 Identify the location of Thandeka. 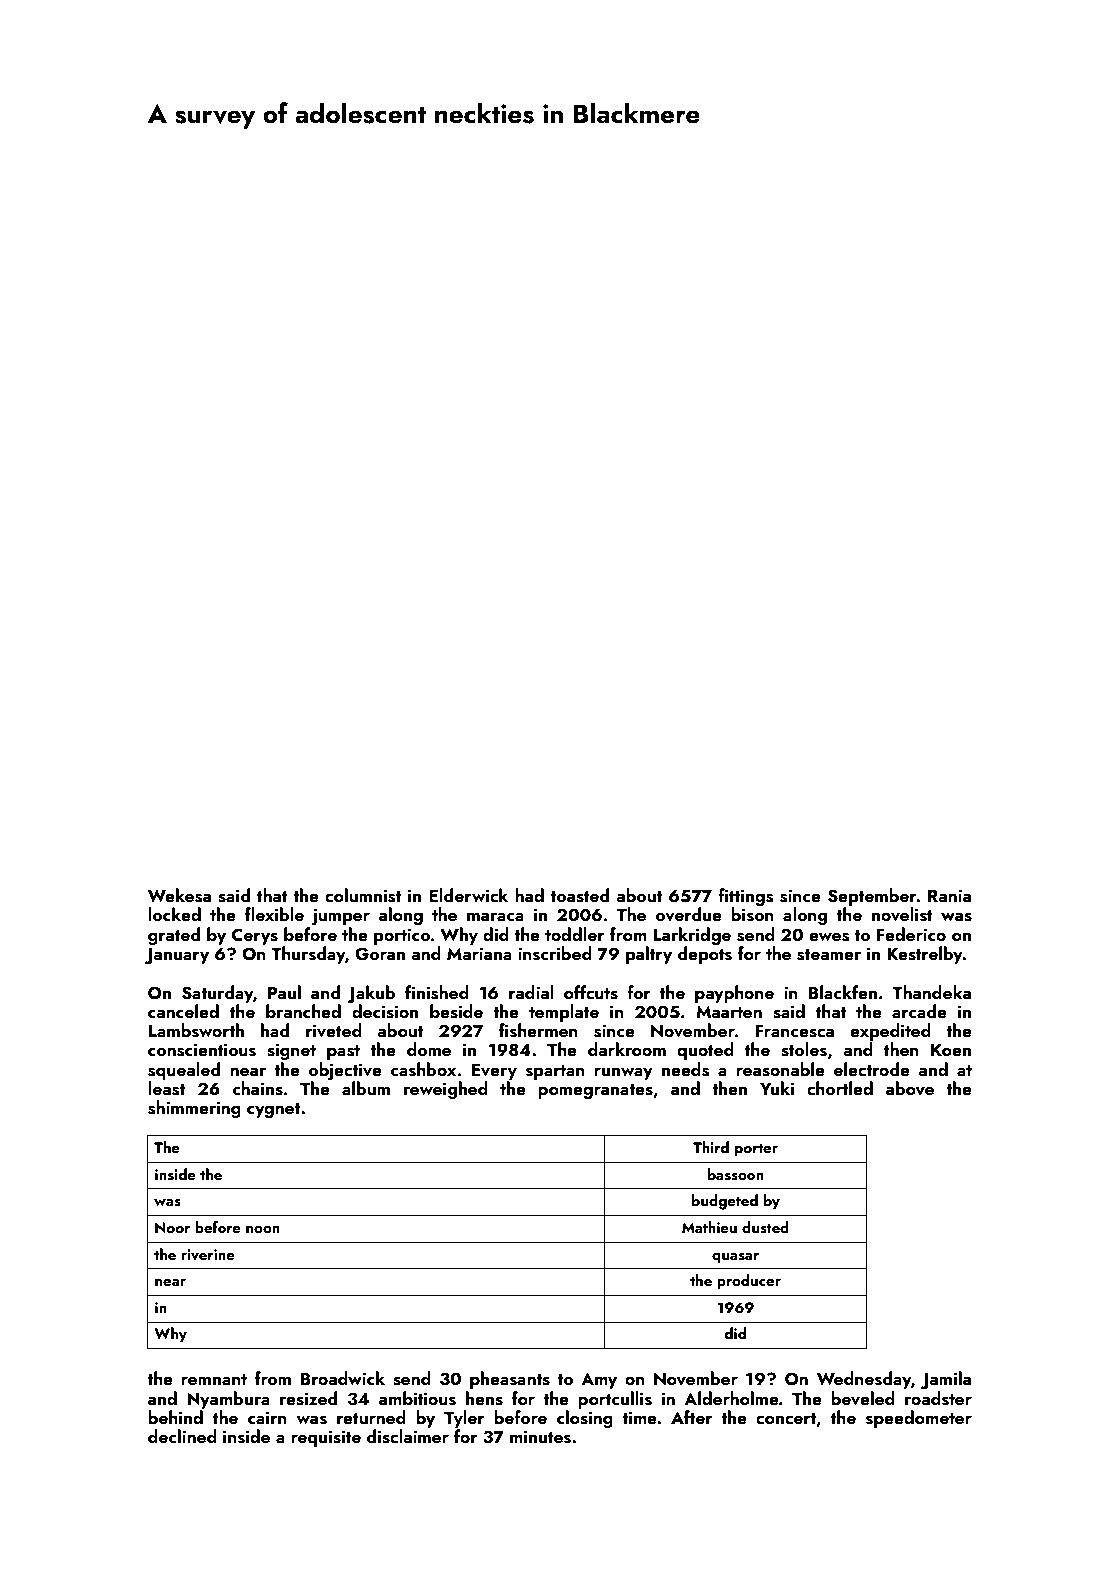
(931, 992).
